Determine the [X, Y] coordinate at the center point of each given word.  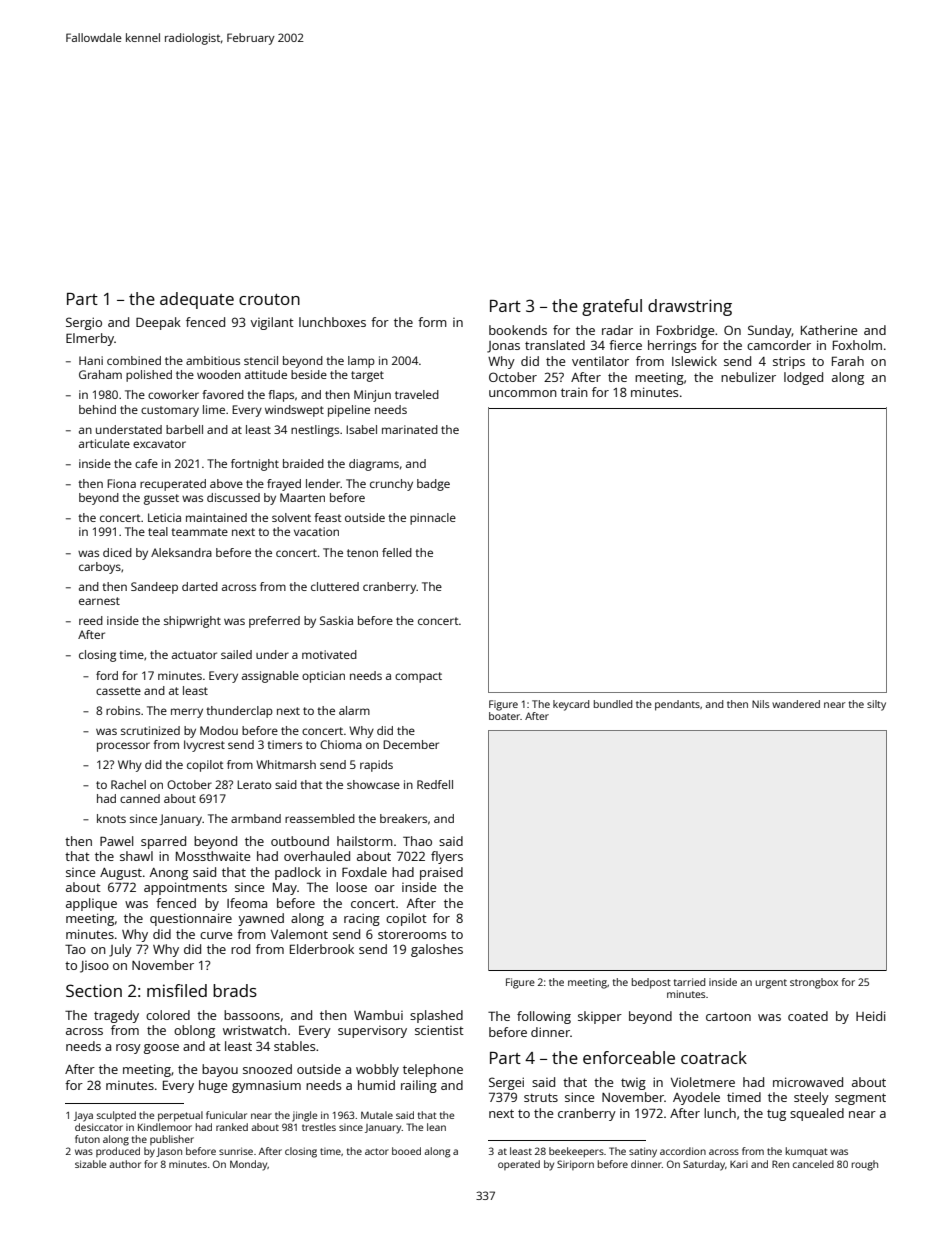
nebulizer [748, 377]
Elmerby [90, 339]
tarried [689, 982]
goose [161, 1049]
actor [377, 1151]
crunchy [391, 485]
